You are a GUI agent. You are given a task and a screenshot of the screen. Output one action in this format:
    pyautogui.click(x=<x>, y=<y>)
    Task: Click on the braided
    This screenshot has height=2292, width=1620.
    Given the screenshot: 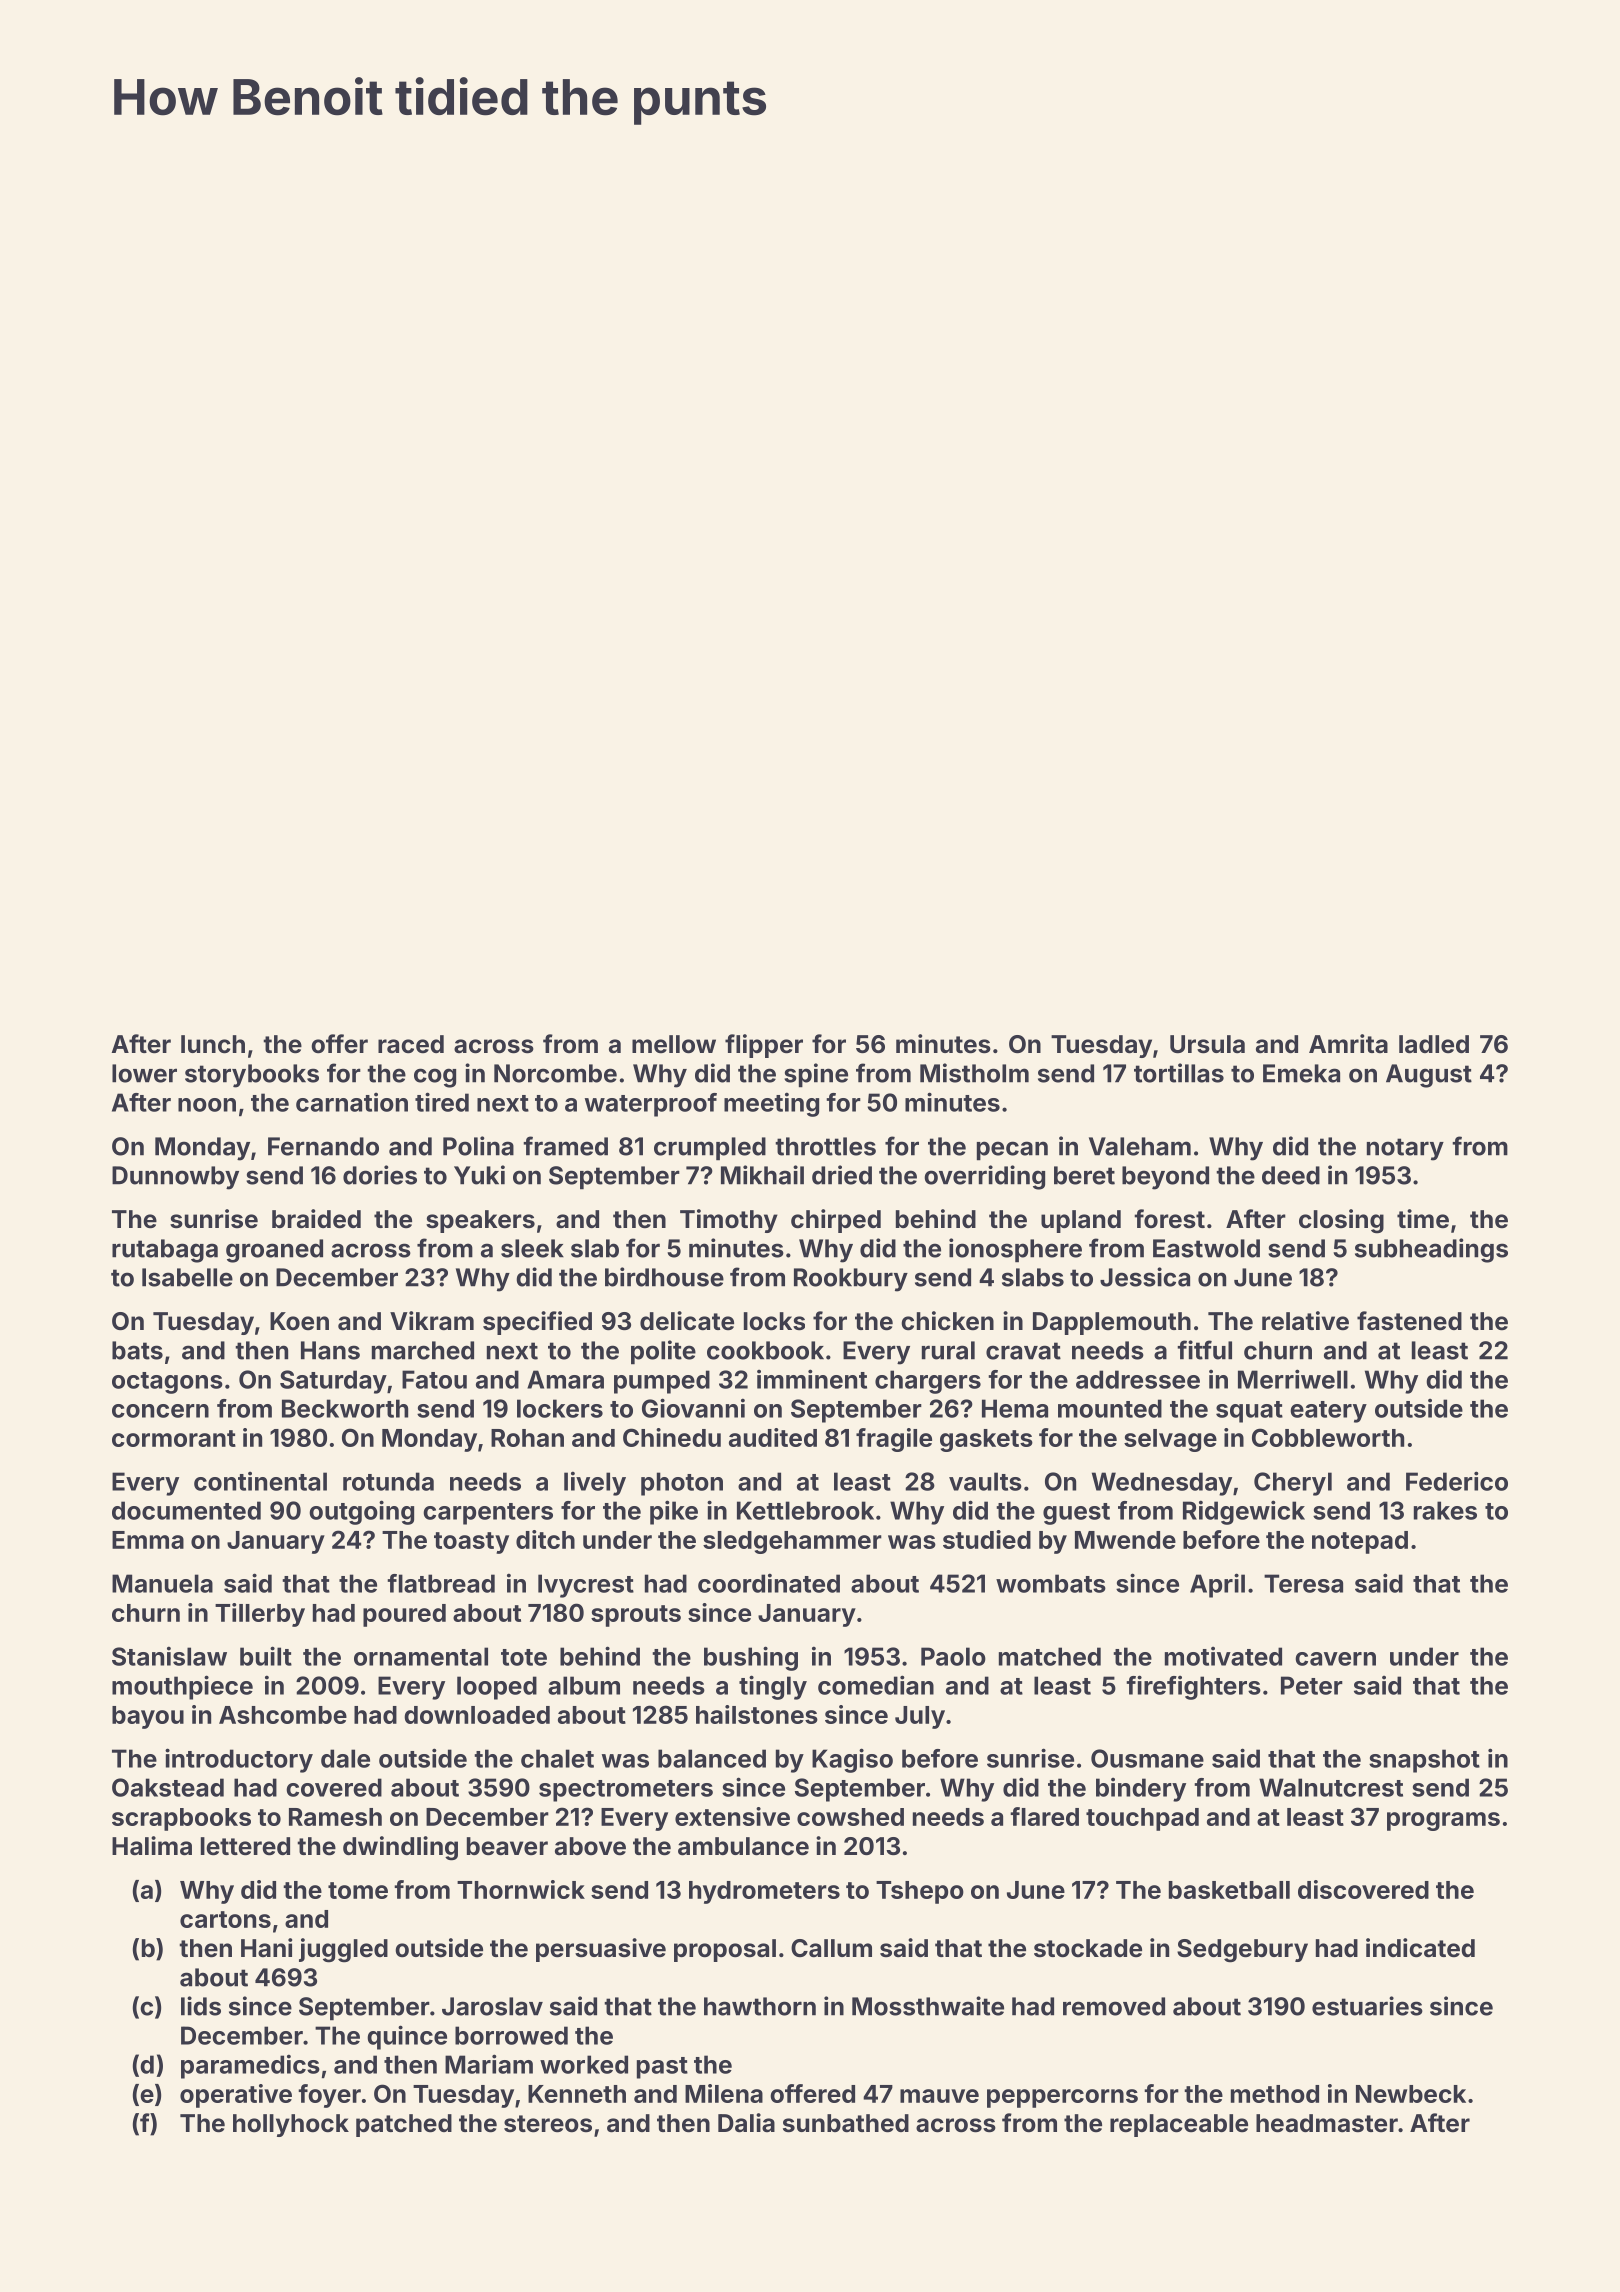 What is the action you would take?
    pyautogui.click(x=316, y=1219)
